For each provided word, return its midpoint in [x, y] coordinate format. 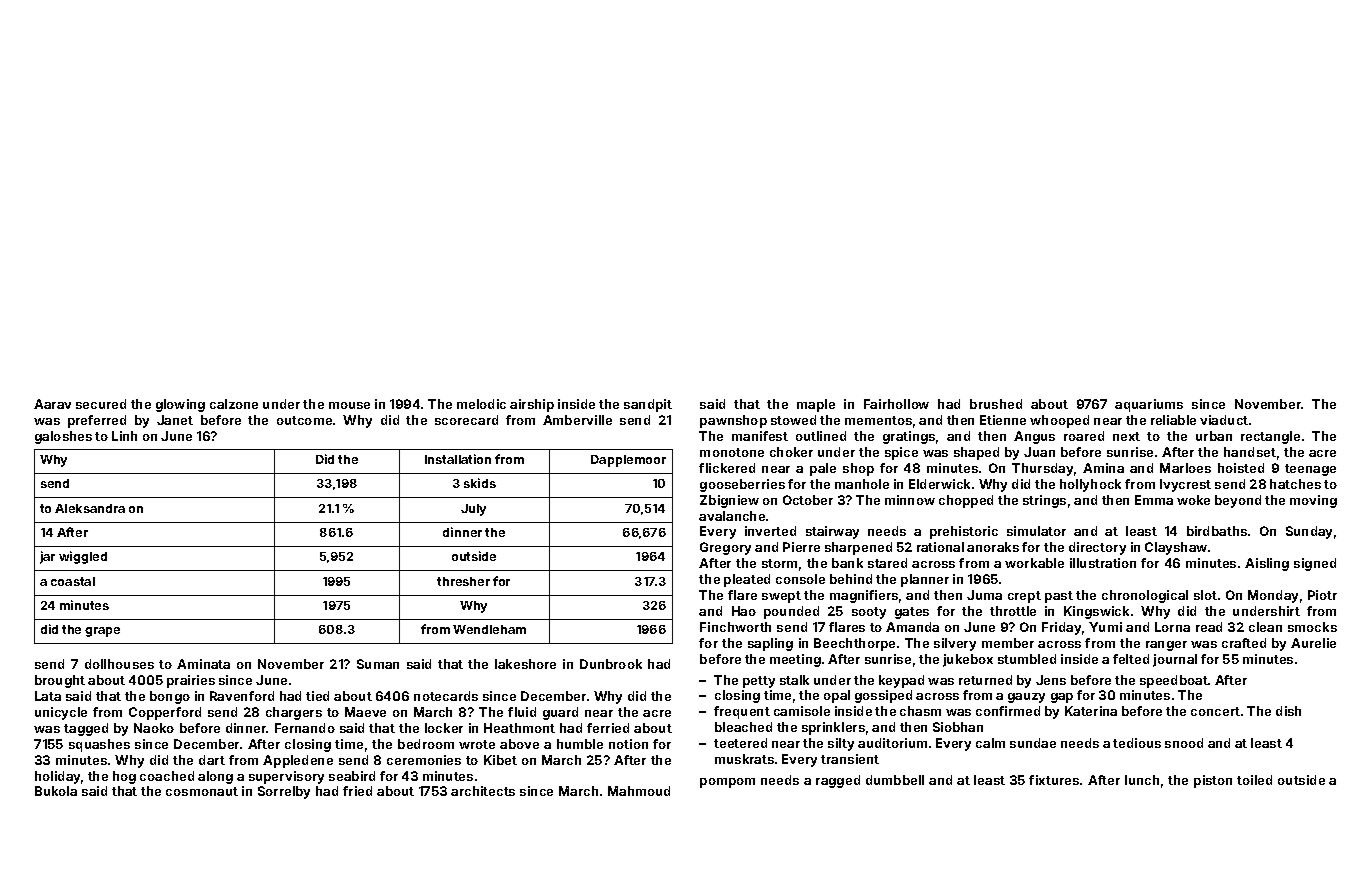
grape [102, 632]
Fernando [305, 728]
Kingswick [1096, 612]
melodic [481, 404]
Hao [744, 611]
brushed [996, 404]
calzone [234, 404]
